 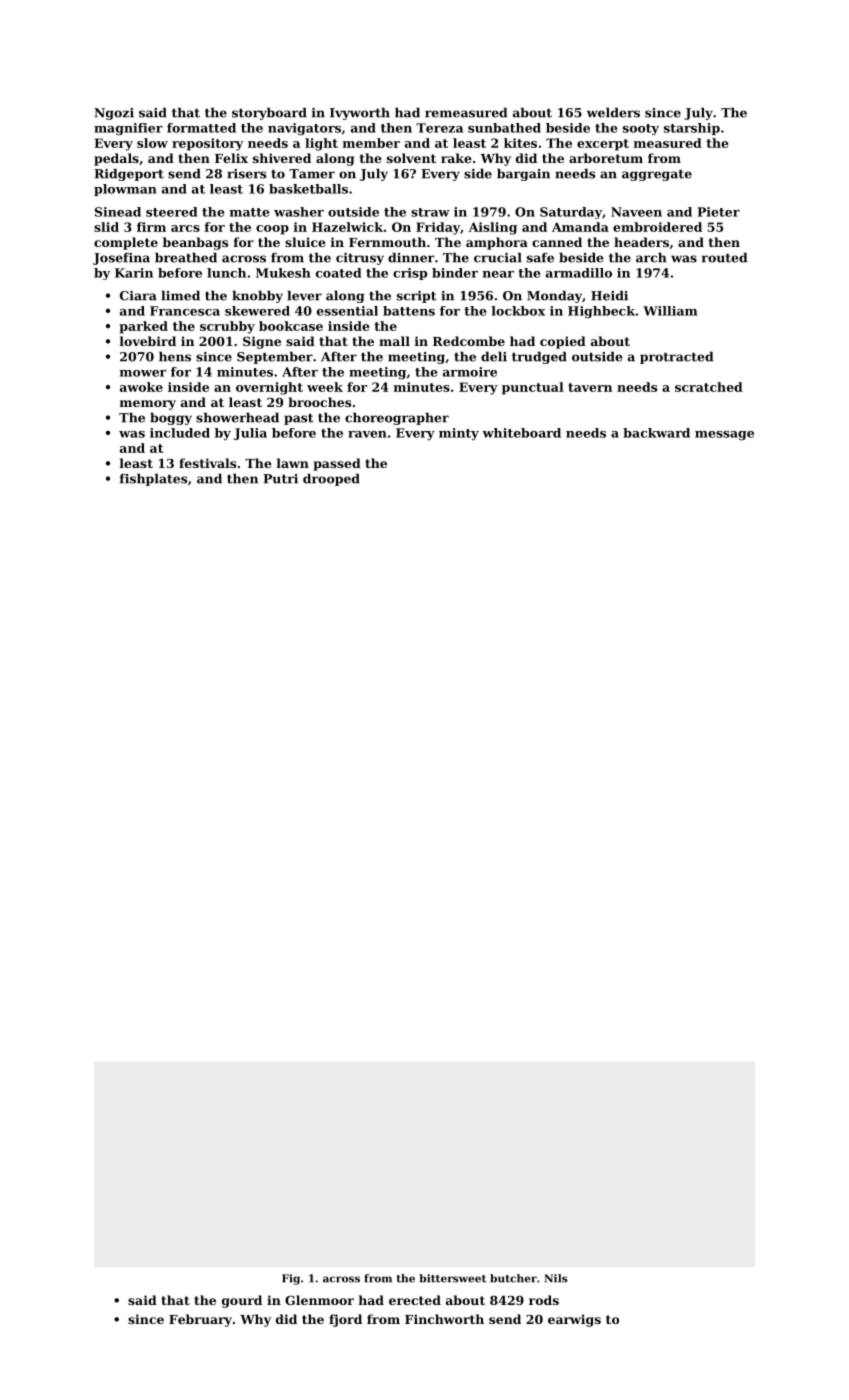 What do you see at coordinates (415, 1300) in the screenshot?
I see `erected` at bounding box center [415, 1300].
